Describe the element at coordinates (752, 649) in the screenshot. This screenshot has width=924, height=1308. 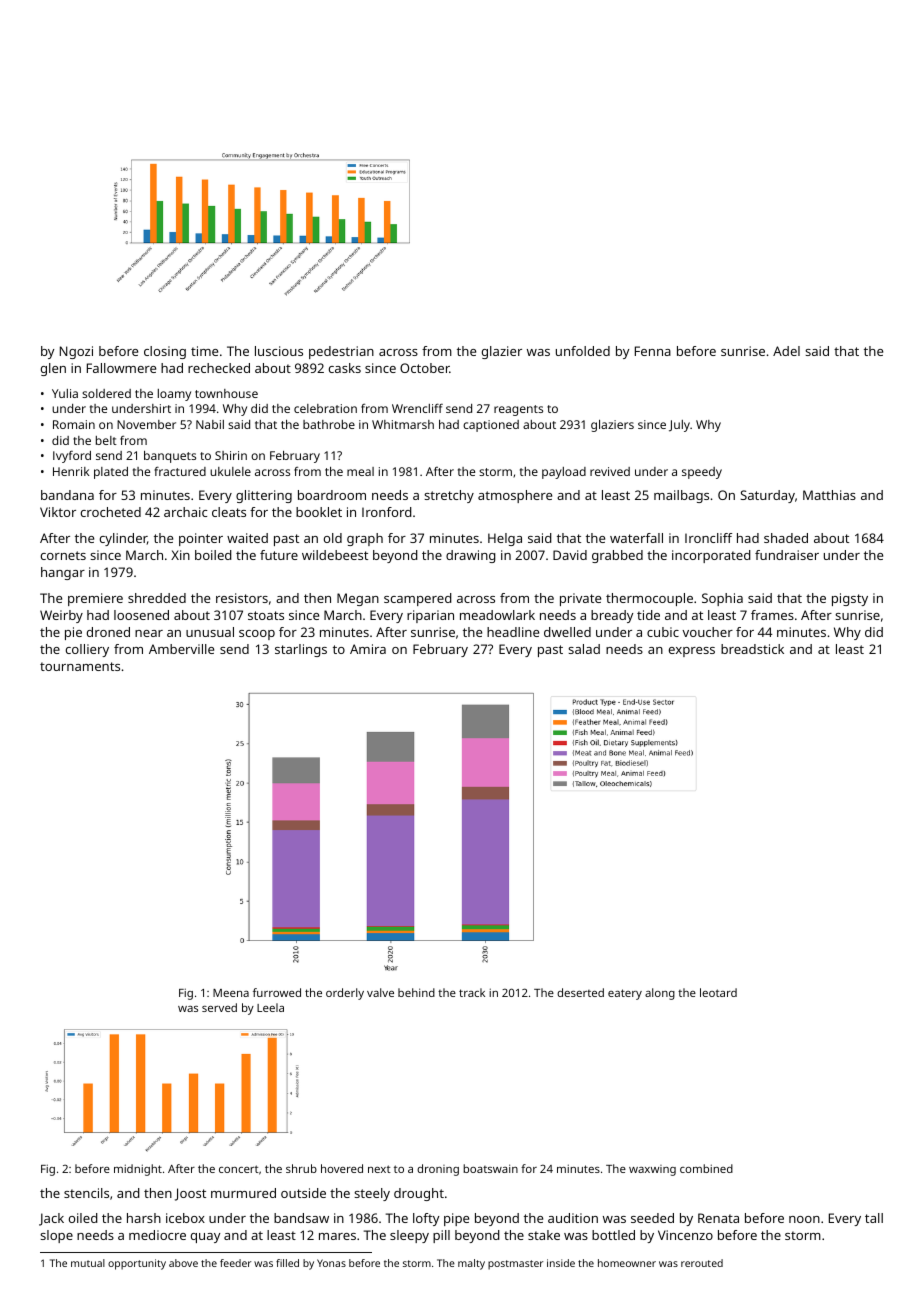
I see `breadstick` at that location.
